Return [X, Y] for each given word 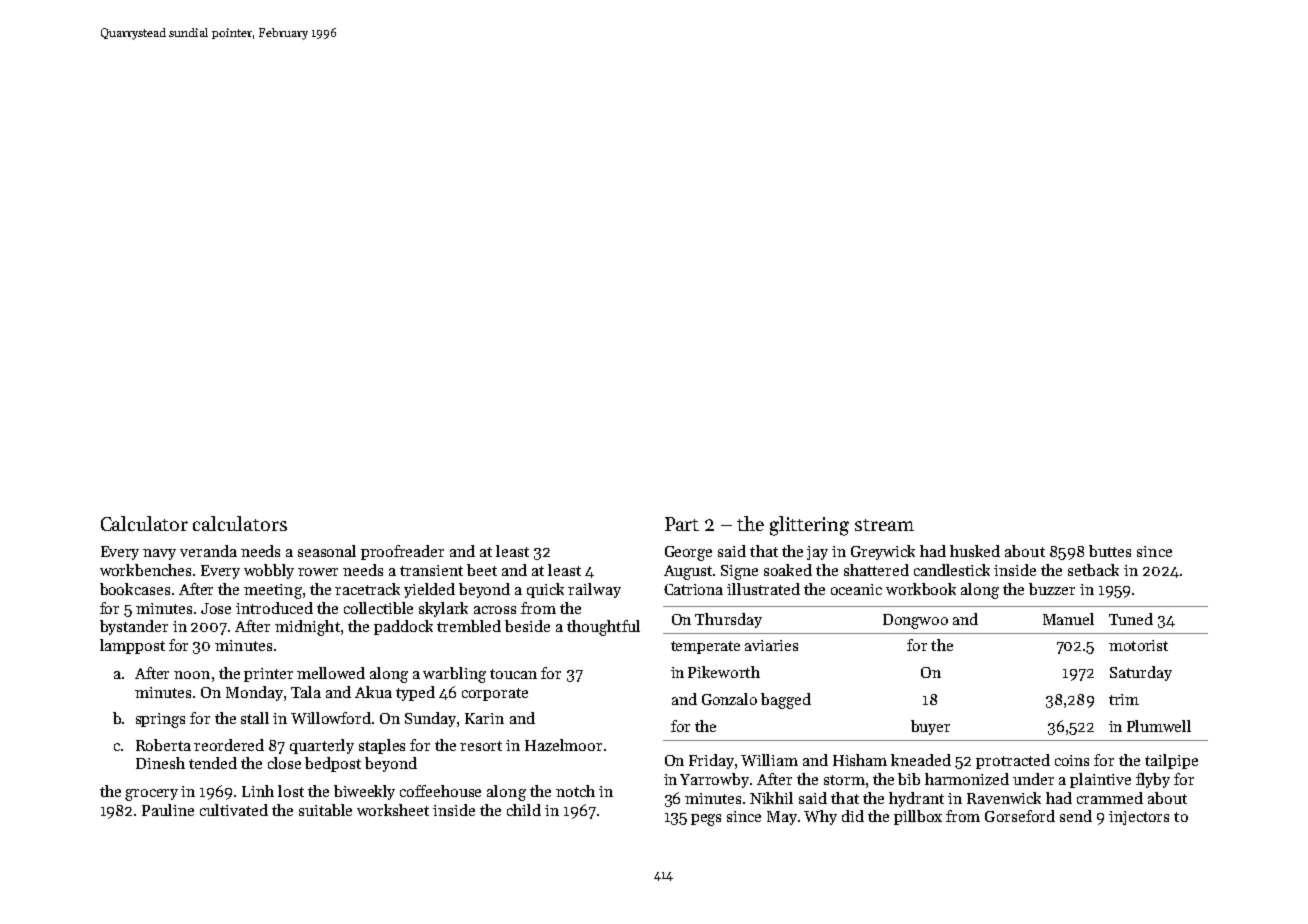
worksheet [393, 810]
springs [160, 720]
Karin [484, 718]
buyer [930, 727]
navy [159, 554]
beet [482, 570]
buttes [1110, 551]
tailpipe [1171, 761]
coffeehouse [440, 791]
